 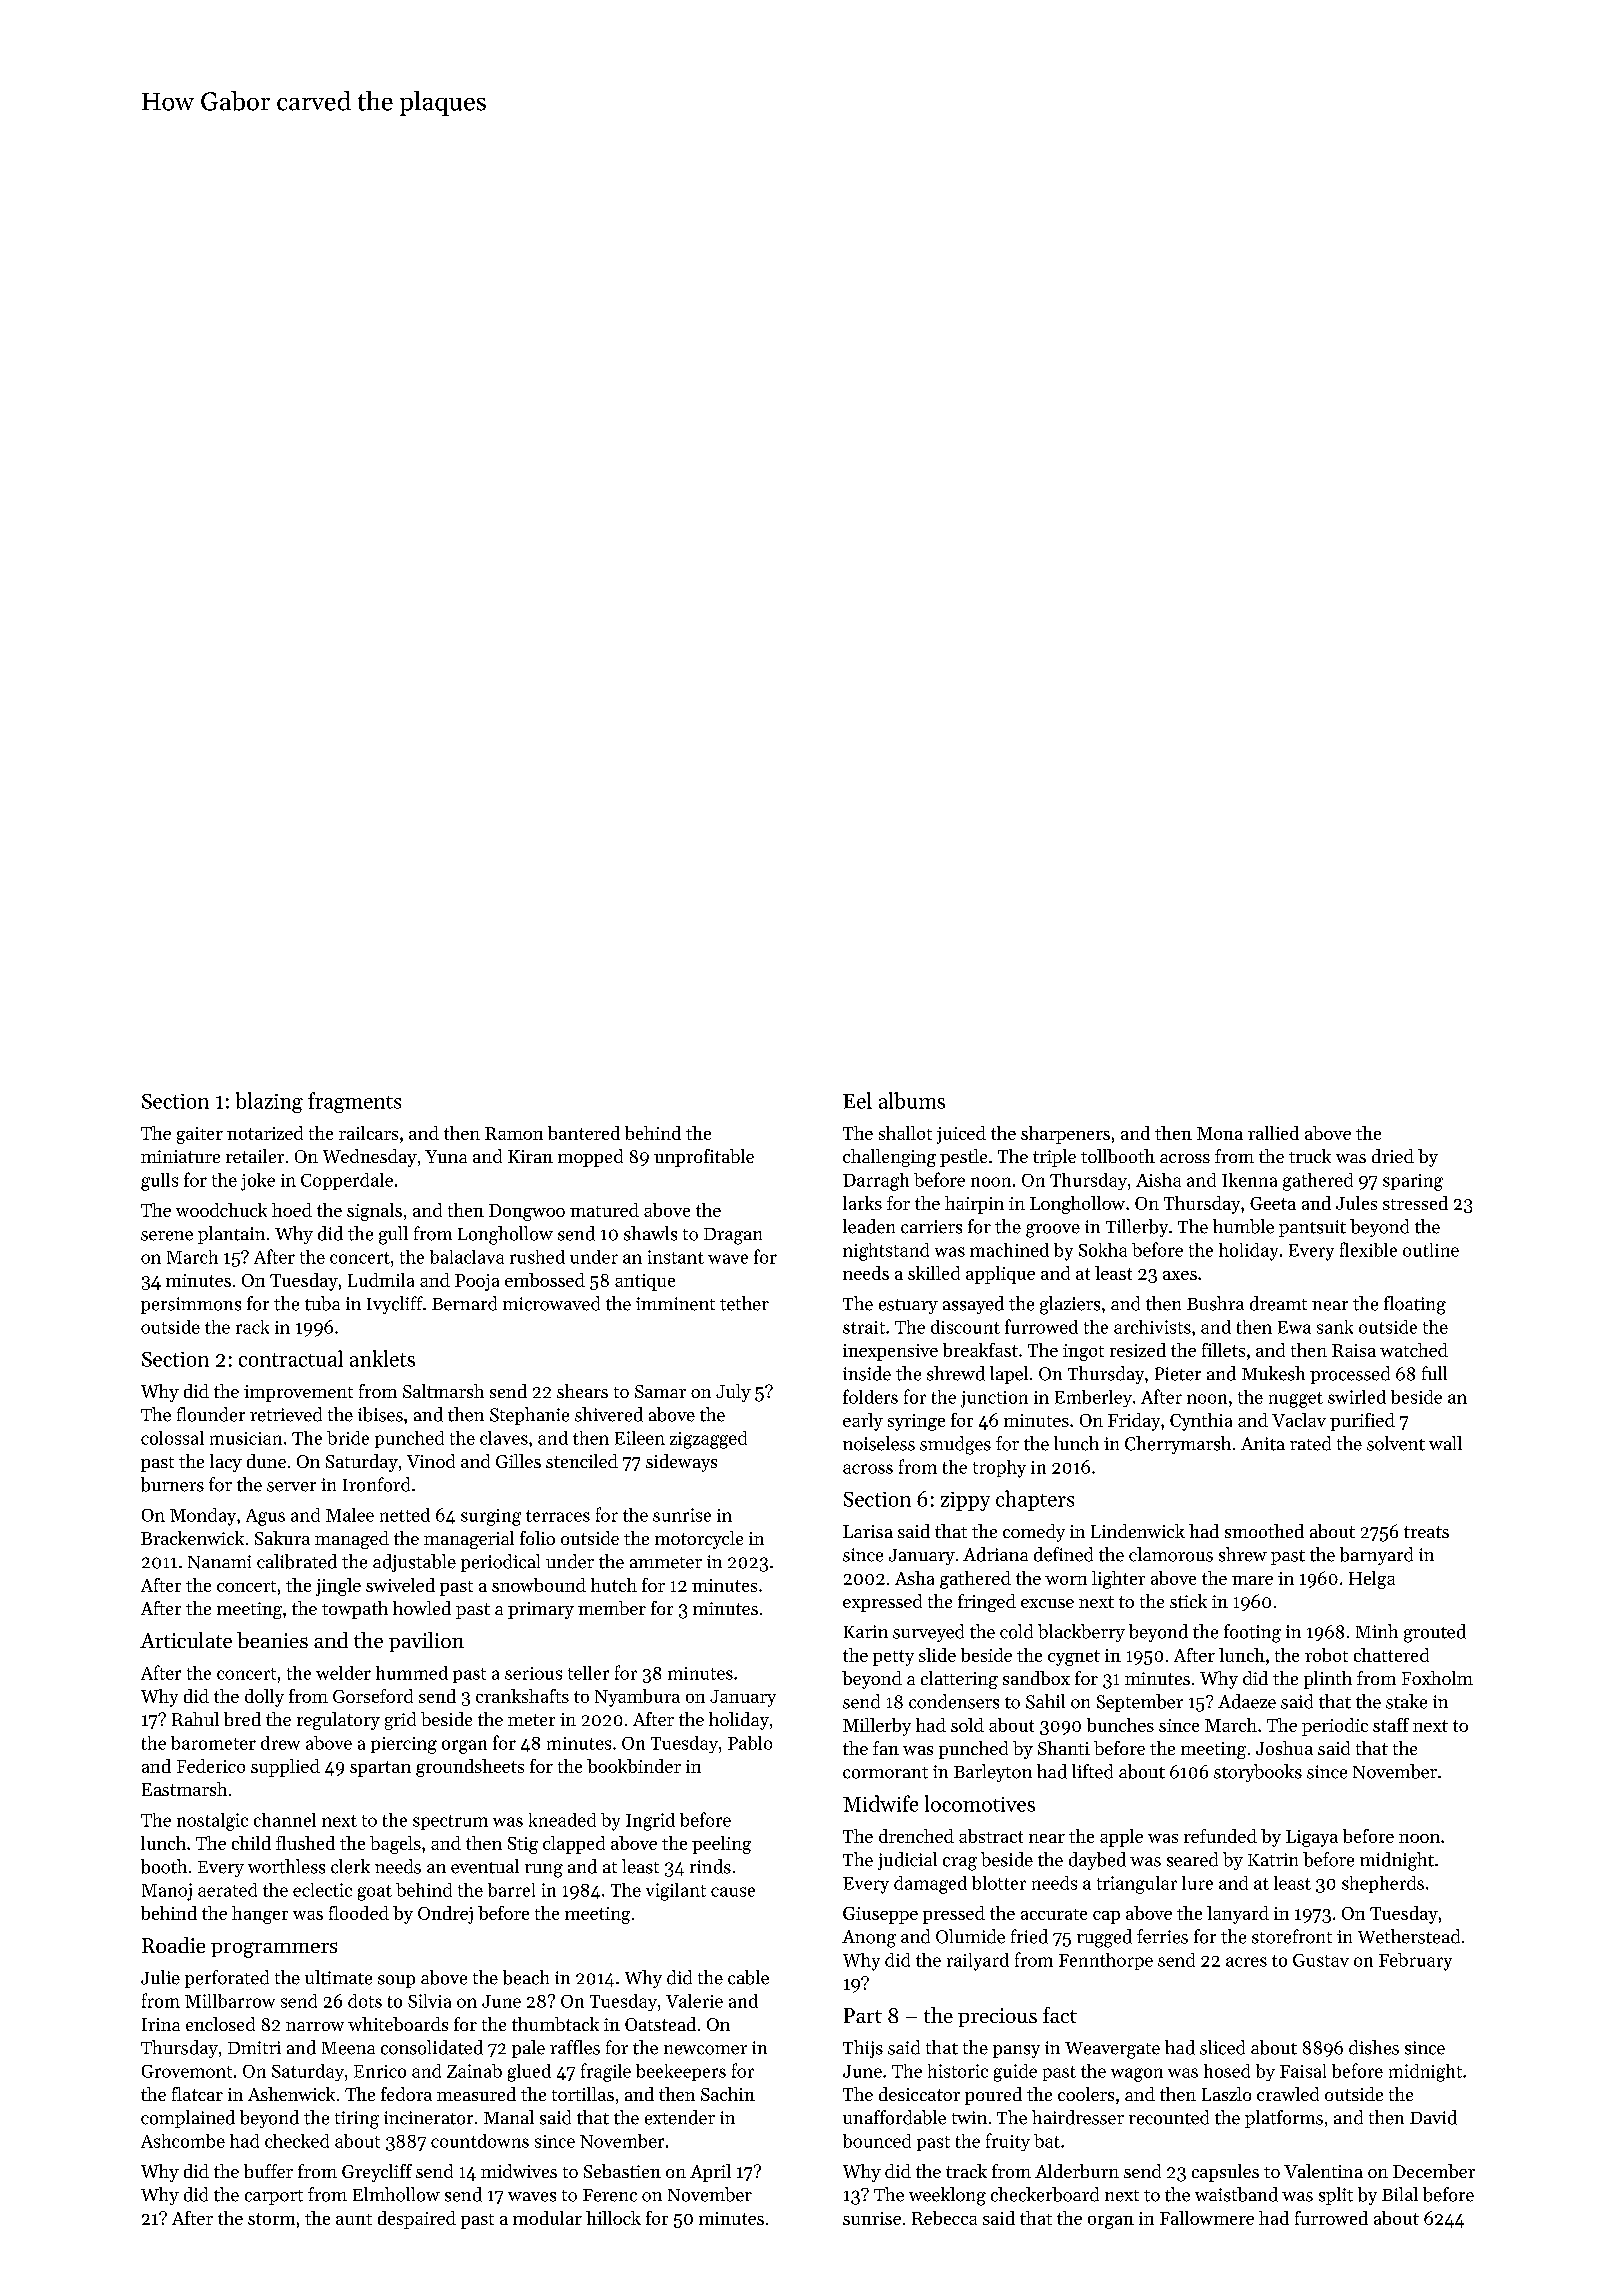 What do you see at coordinates (1273, 1133) in the page?
I see `rallied` at bounding box center [1273, 1133].
